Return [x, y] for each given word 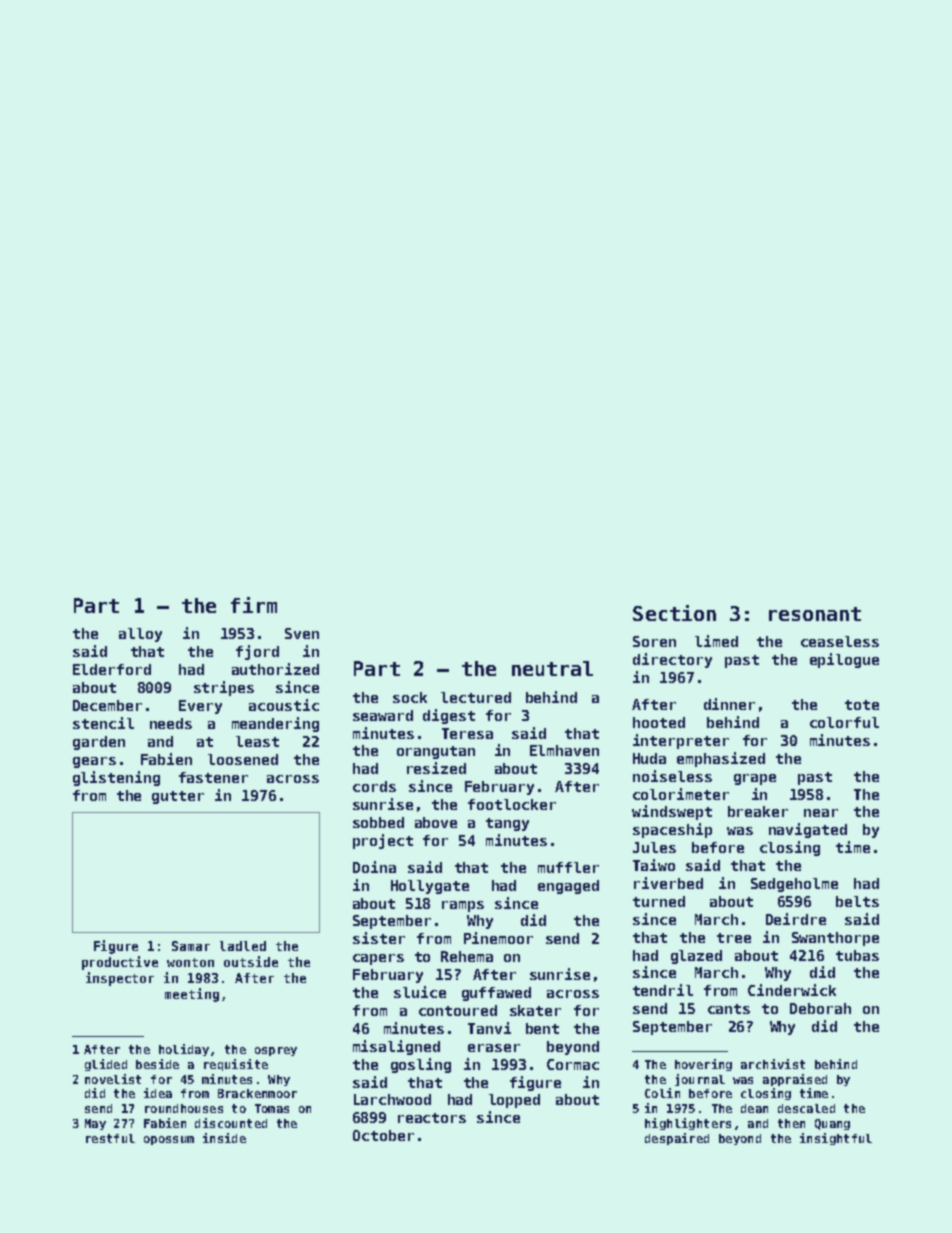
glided [106, 1065]
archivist [773, 1064]
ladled [243, 946]
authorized [275, 669]
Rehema [467, 956]
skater [535, 1010]
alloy [140, 635]
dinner [729, 704]
